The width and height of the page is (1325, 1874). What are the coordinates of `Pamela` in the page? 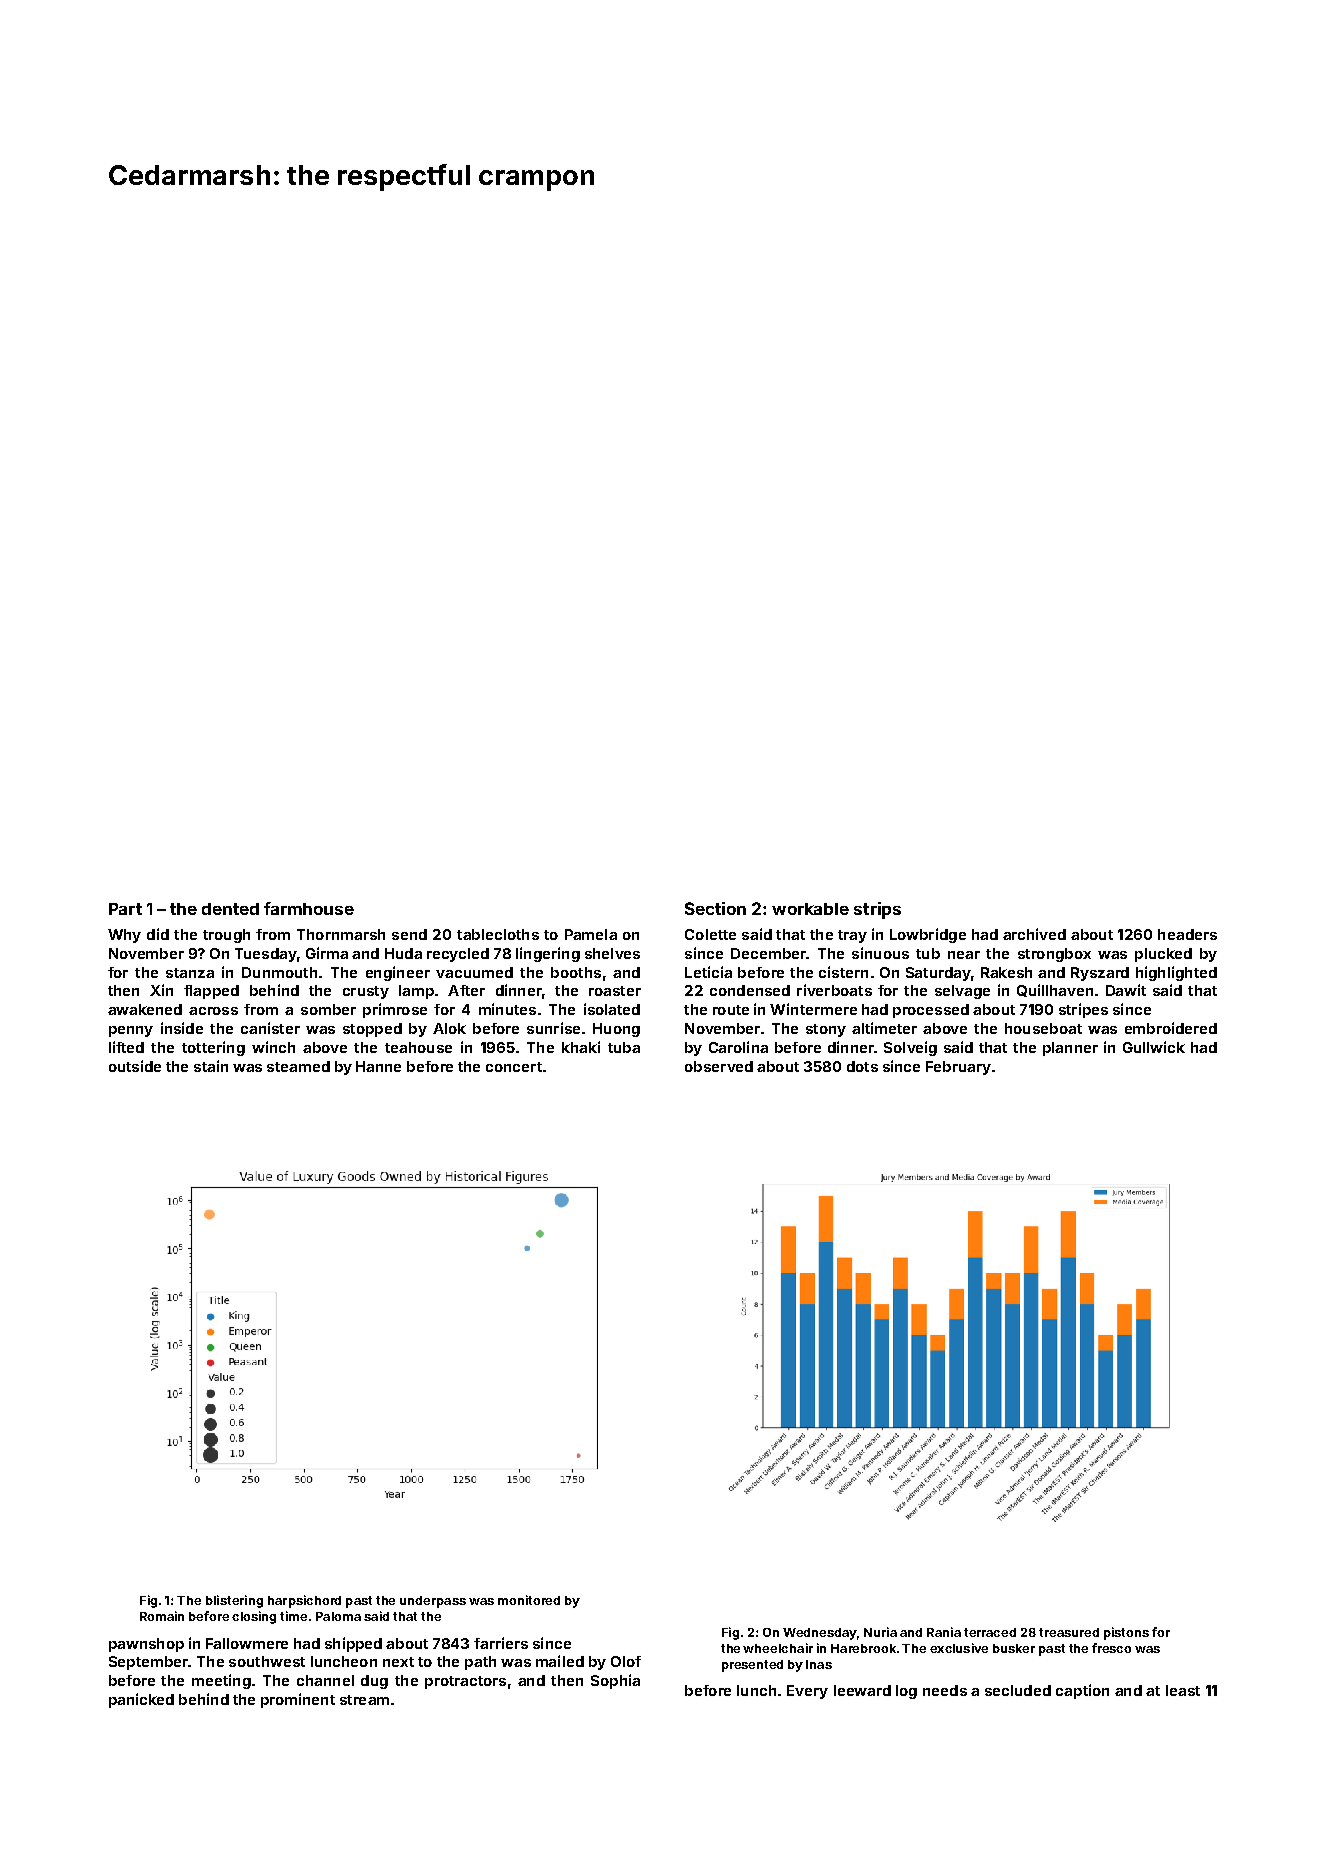 It's located at (591, 934).
